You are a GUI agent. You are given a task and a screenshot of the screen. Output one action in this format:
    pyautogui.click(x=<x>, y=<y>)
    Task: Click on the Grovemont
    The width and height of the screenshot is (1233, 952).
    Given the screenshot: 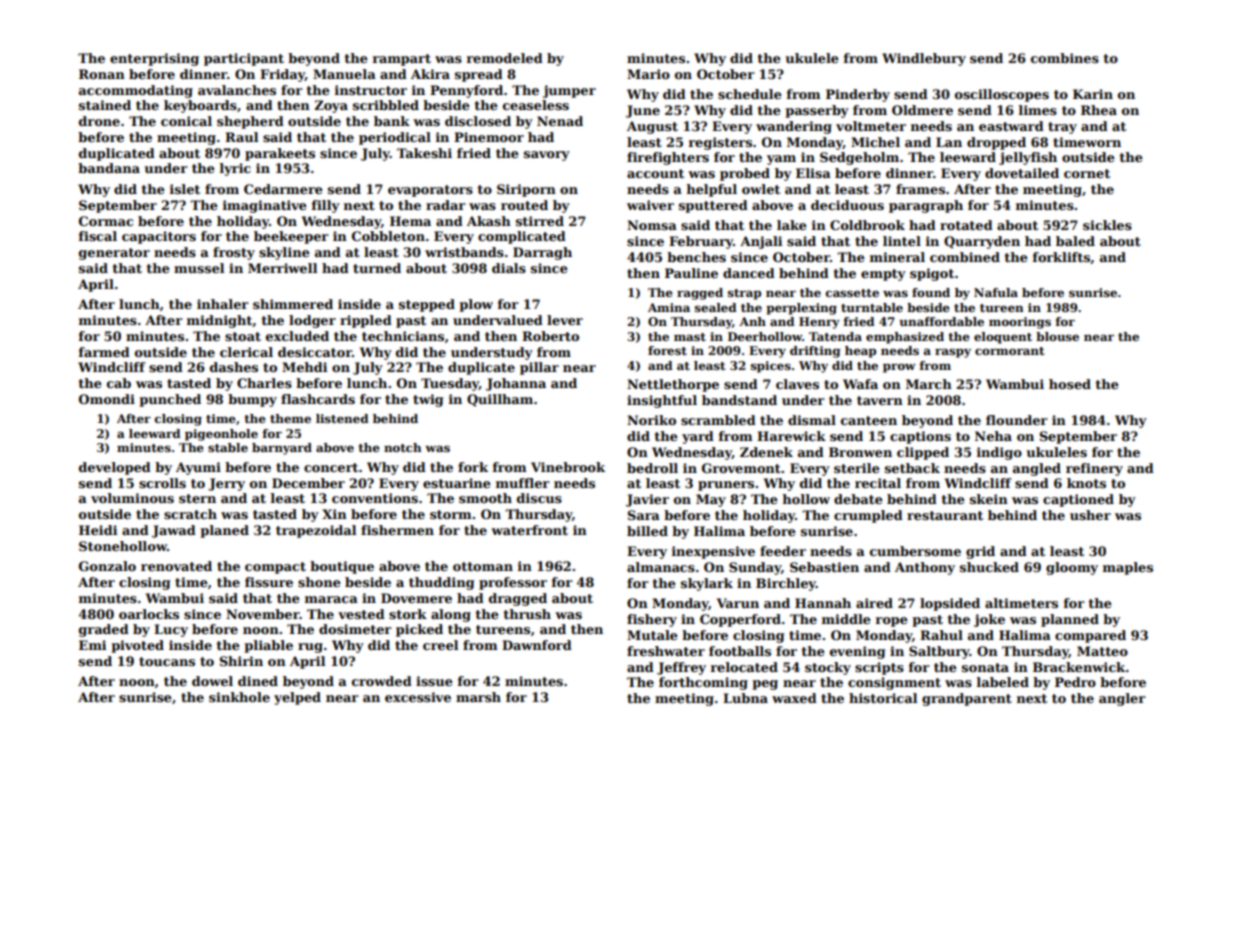 What is the action you would take?
    pyautogui.click(x=741, y=468)
